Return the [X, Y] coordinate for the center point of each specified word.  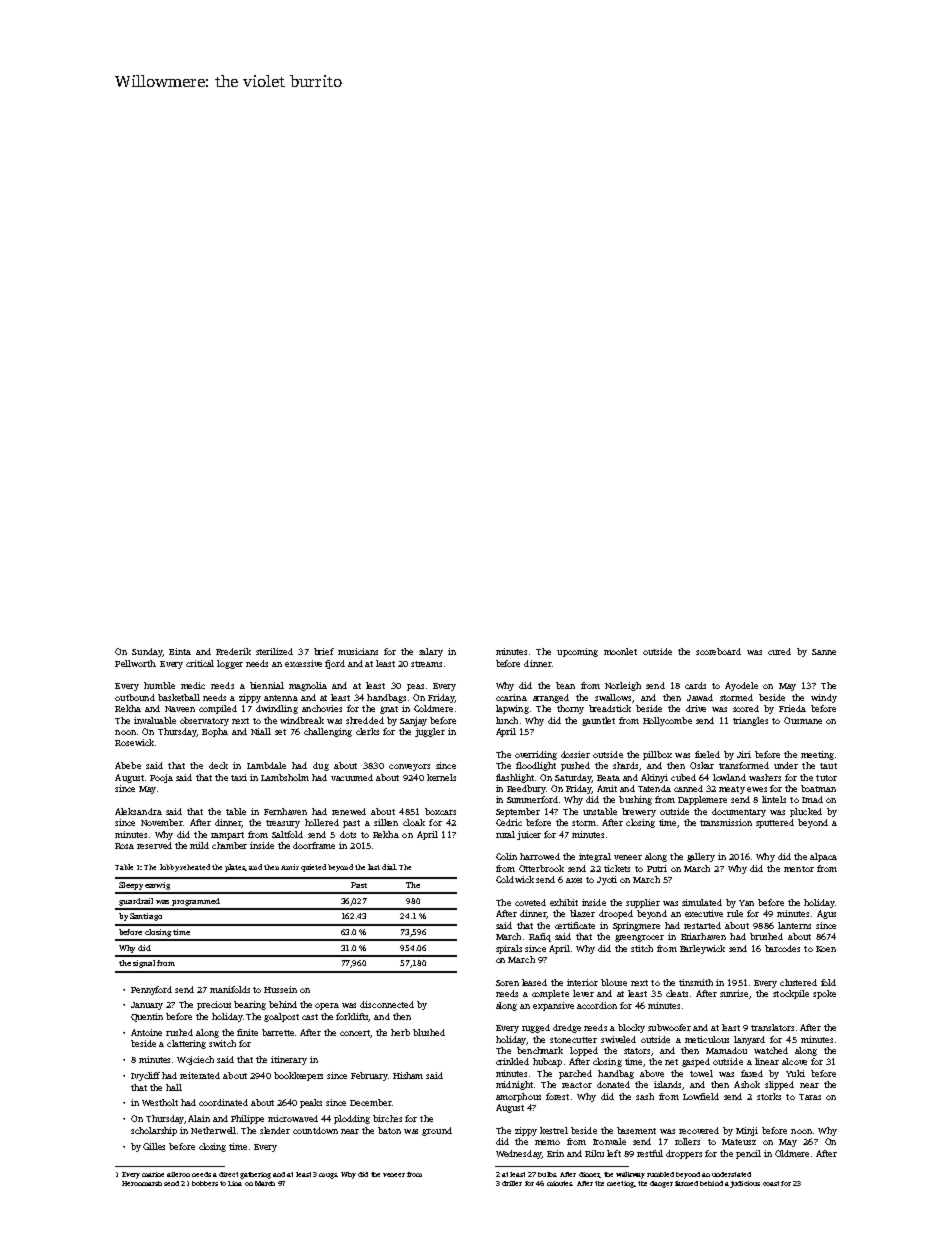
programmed [196, 902]
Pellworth [135, 663]
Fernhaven [285, 811]
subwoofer [669, 1027]
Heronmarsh [142, 1183]
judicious [745, 1184]
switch [222, 1043]
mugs [328, 1176]
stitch [642, 948]
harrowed [540, 856]
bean [565, 685]
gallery [701, 857]
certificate [575, 925]
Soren [507, 983]
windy [824, 698]
